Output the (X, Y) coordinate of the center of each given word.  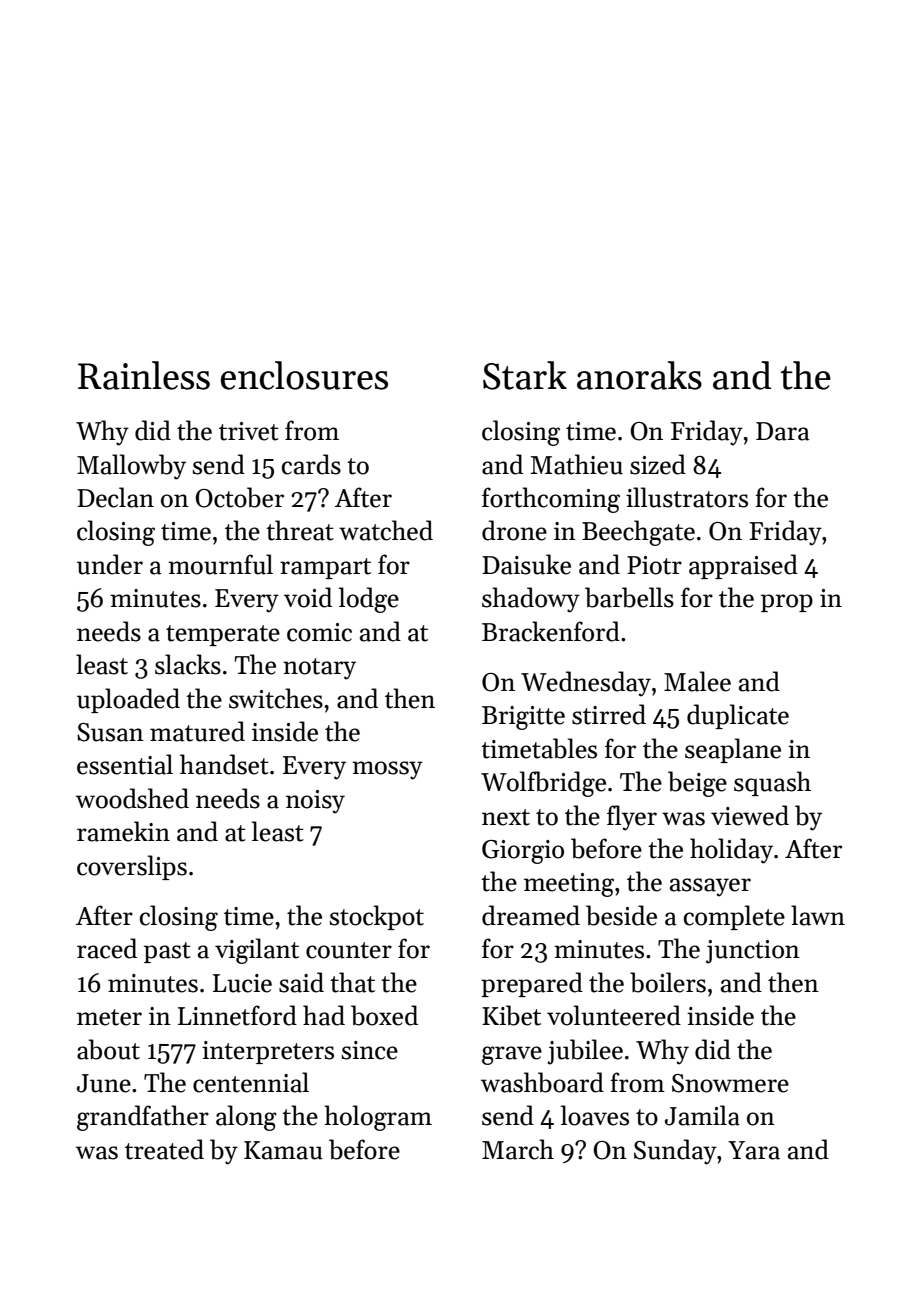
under (110, 564)
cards (311, 464)
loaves (595, 1115)
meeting (569, 885)
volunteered (614, 1015)
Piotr (654, 565)
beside (621, 915)
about (108, 1049)
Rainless (144, 375)
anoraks (639, 375)
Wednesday (586, 684)
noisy (315, 802)
